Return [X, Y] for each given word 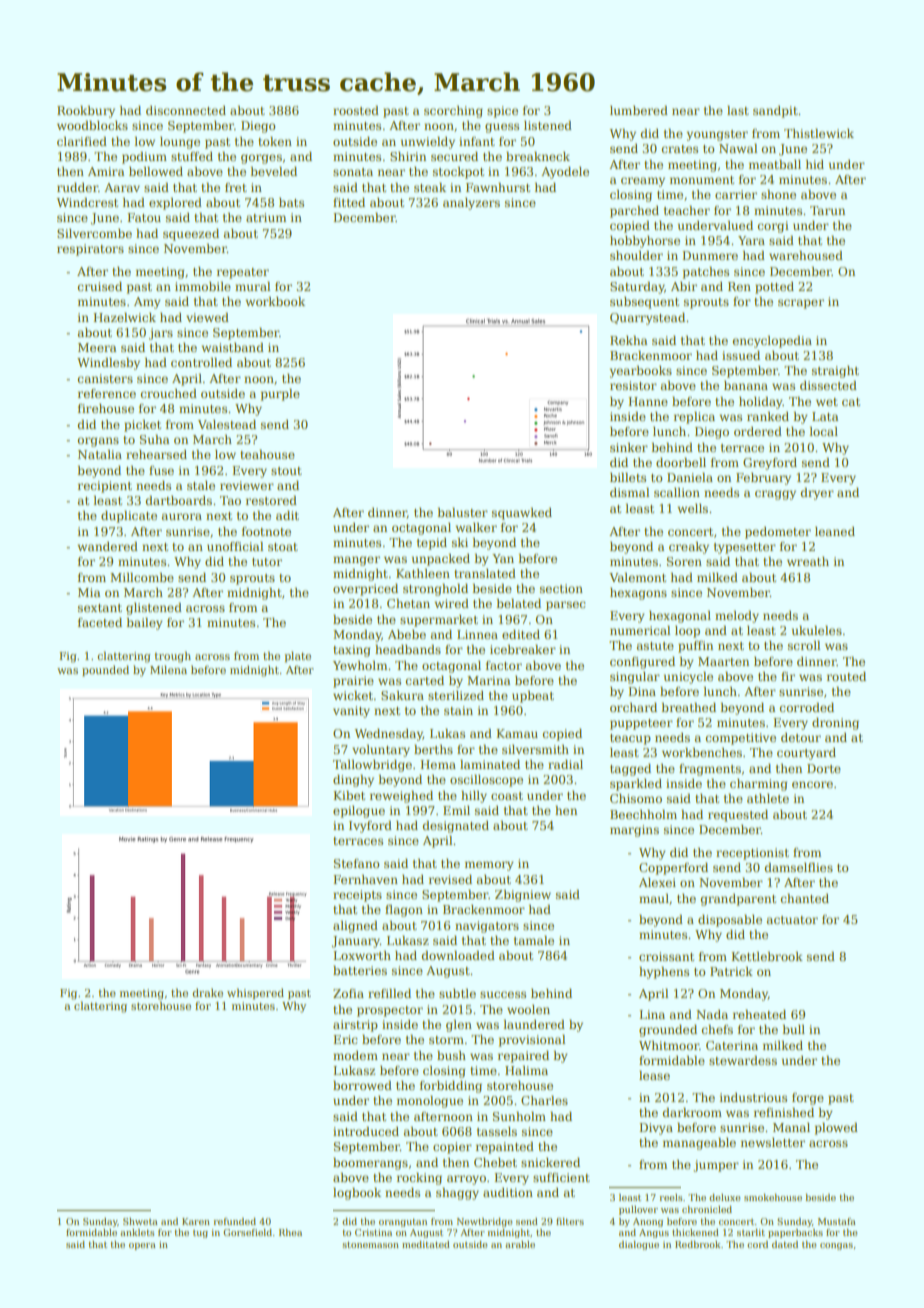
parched [634, 211]
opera [142, 1246]
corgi [773, 227]
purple [280, 394]
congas [836, 1246]
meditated [426, 1244]
